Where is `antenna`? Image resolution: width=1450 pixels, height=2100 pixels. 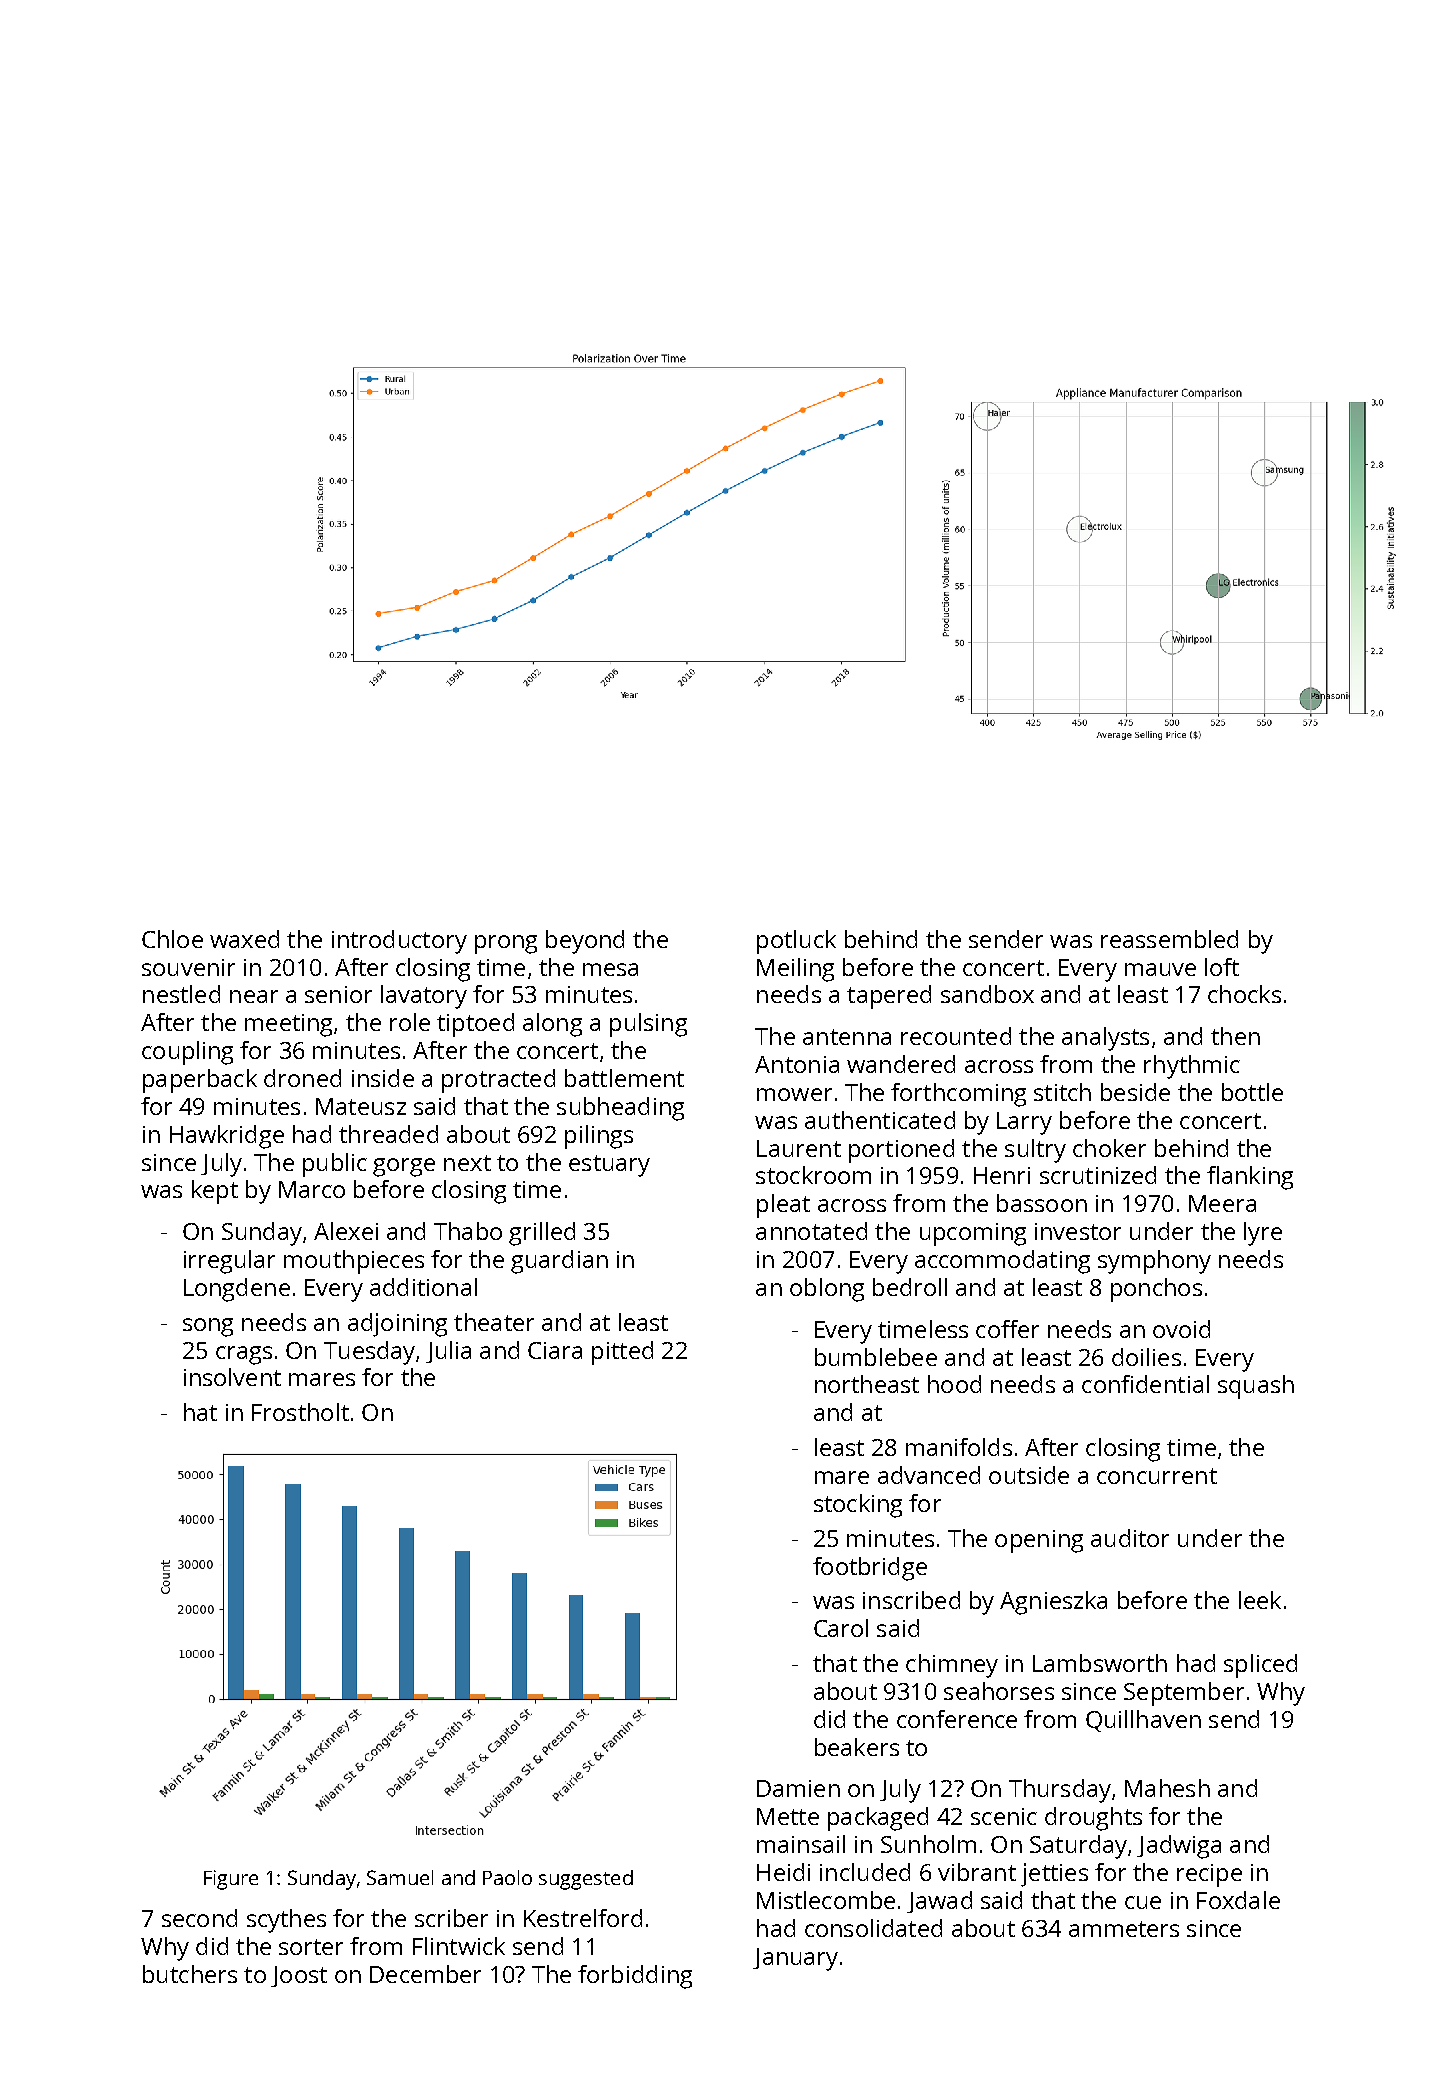
antenna is located at coordinates (847, 1037).
